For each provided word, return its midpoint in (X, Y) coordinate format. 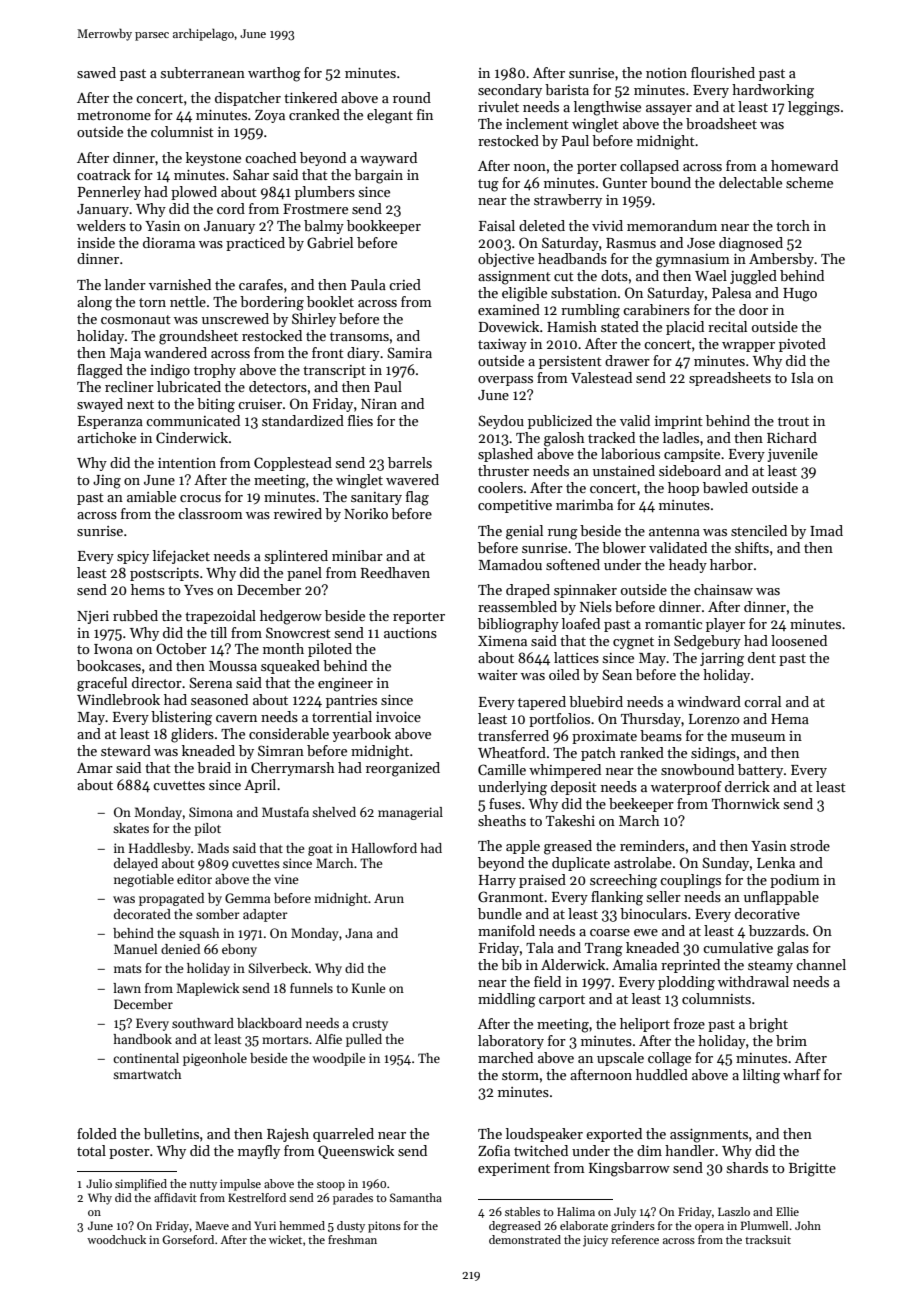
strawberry (568, 201)
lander (125, 284)
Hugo (800, 295)
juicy (595, 1241)
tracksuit (768, 1239)
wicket (285, 1239)
